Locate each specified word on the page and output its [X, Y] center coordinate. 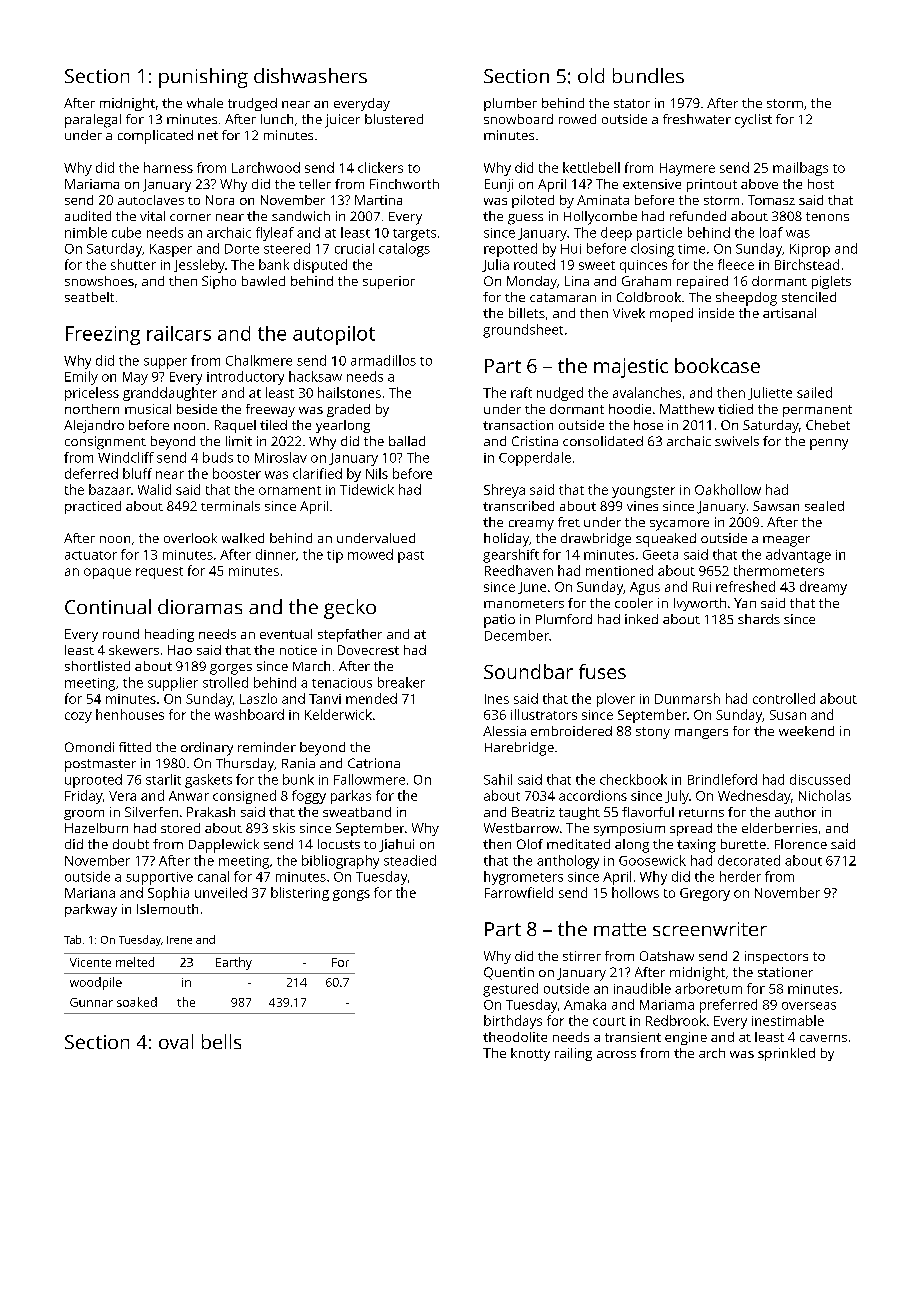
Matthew [687, 409]
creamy [531, 525]
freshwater [697, 119]
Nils [377, 473]
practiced [93, 507]
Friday [84, 797]
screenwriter [710, 929]
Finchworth [404, 184]
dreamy [823, 588]
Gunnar [91, 1002]
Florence [801, 844]
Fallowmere [369, 779]
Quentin [509, 973]
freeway [270, 410]
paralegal [93, 121]
